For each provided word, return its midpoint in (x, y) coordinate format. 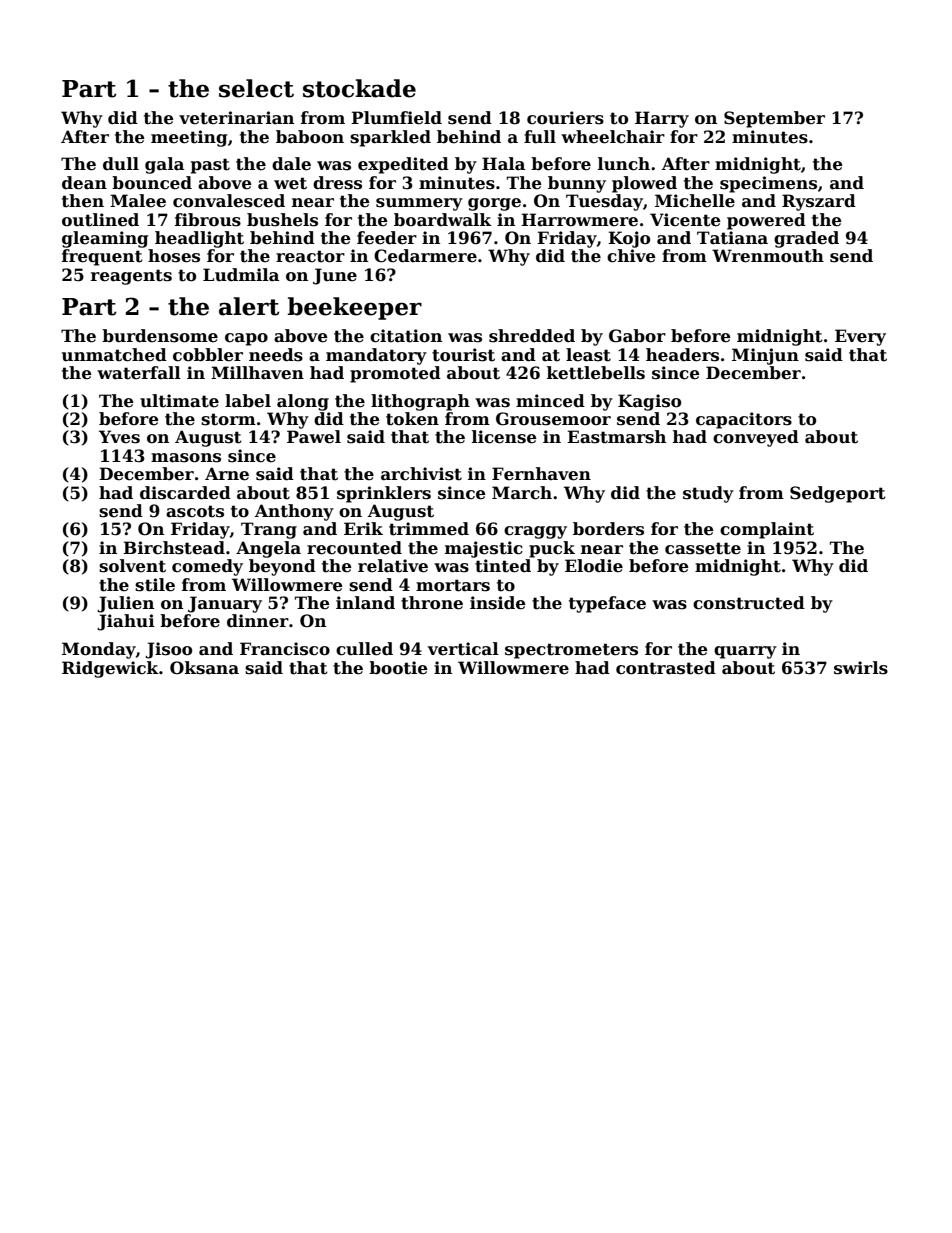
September (774, 119)
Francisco (285, 649)
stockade (359, 88)
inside (497, 603)
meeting (189, 138)
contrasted (666, 668)
